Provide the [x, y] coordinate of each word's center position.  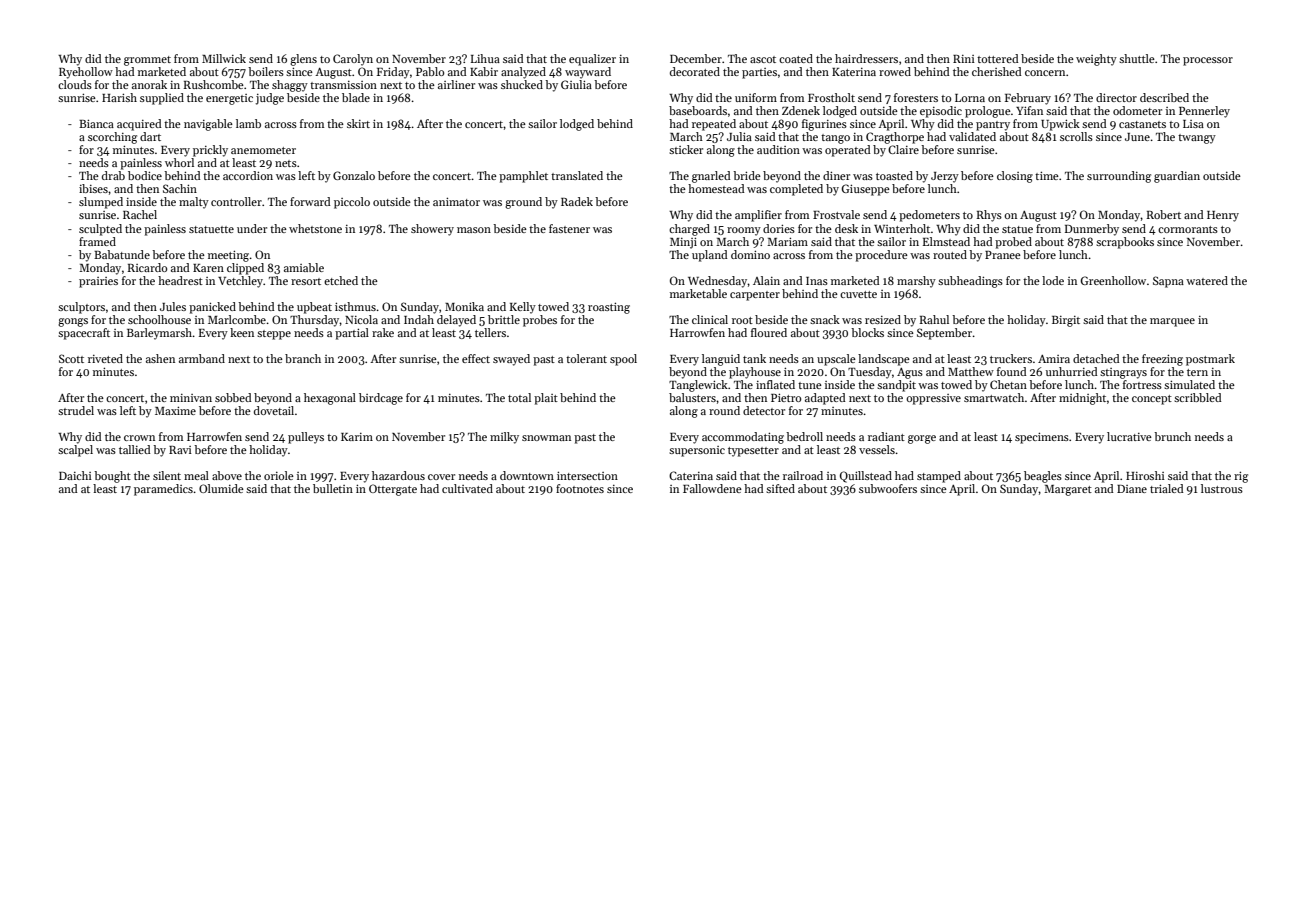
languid [721, 360]
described [1164, 97]
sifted [780, 488]
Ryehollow [86, 73]
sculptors [81, 308]
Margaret [1068, 490]
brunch [1172, 436]
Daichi [75, 475]
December [696, 58]
